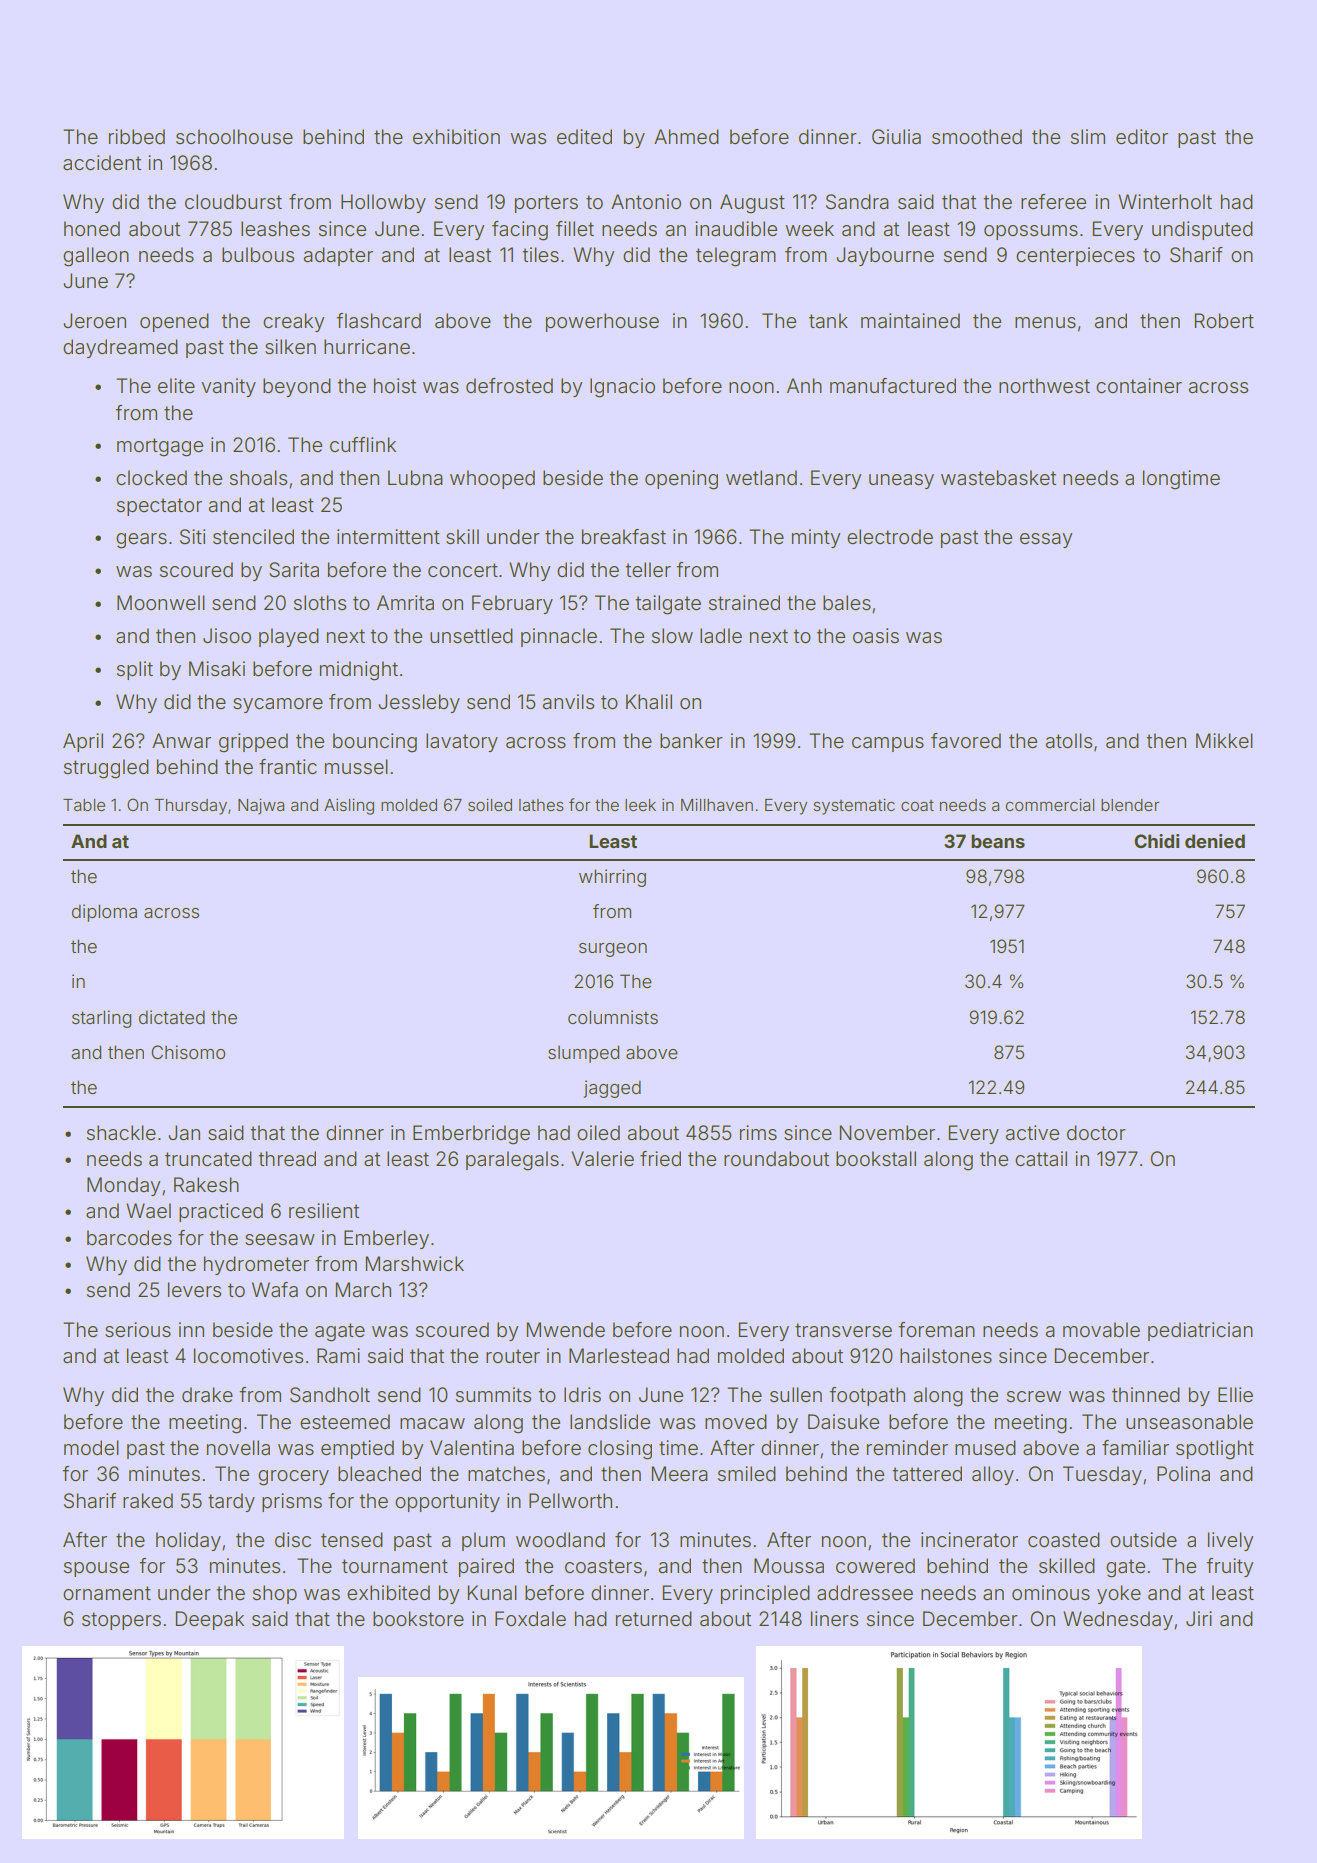 The width and height of the screenshot is (1317, 1863). What do you see at coordinates (620, 1450) in the screenshot?
I see `closing` at bounding box center [620, 1450].
